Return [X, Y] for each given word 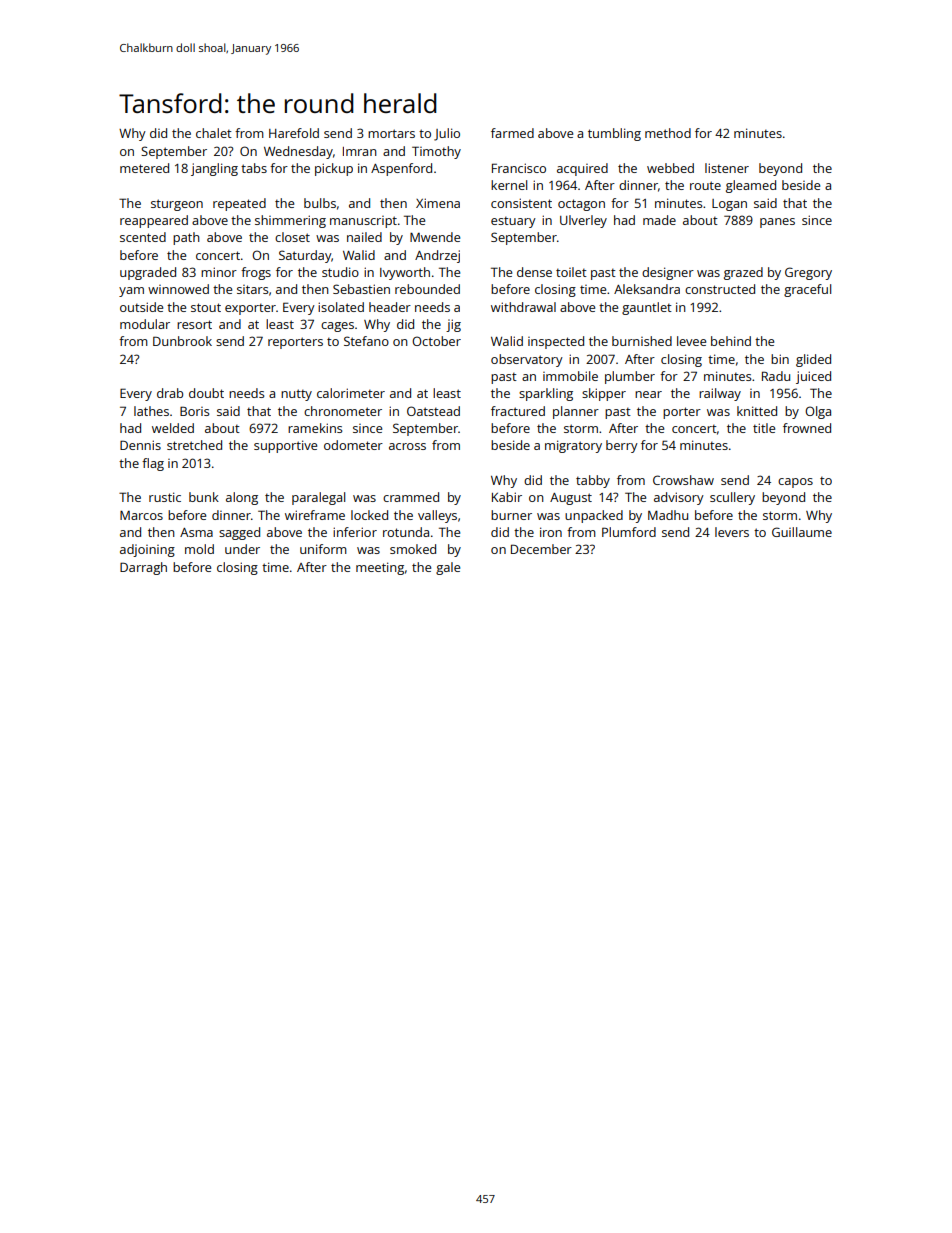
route [705, 185]
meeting [380, 568]
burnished [642, 341]
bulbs [320, 203]
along [242, 498]
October [436, 341]
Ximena [438, 203]
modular [145, 324]
